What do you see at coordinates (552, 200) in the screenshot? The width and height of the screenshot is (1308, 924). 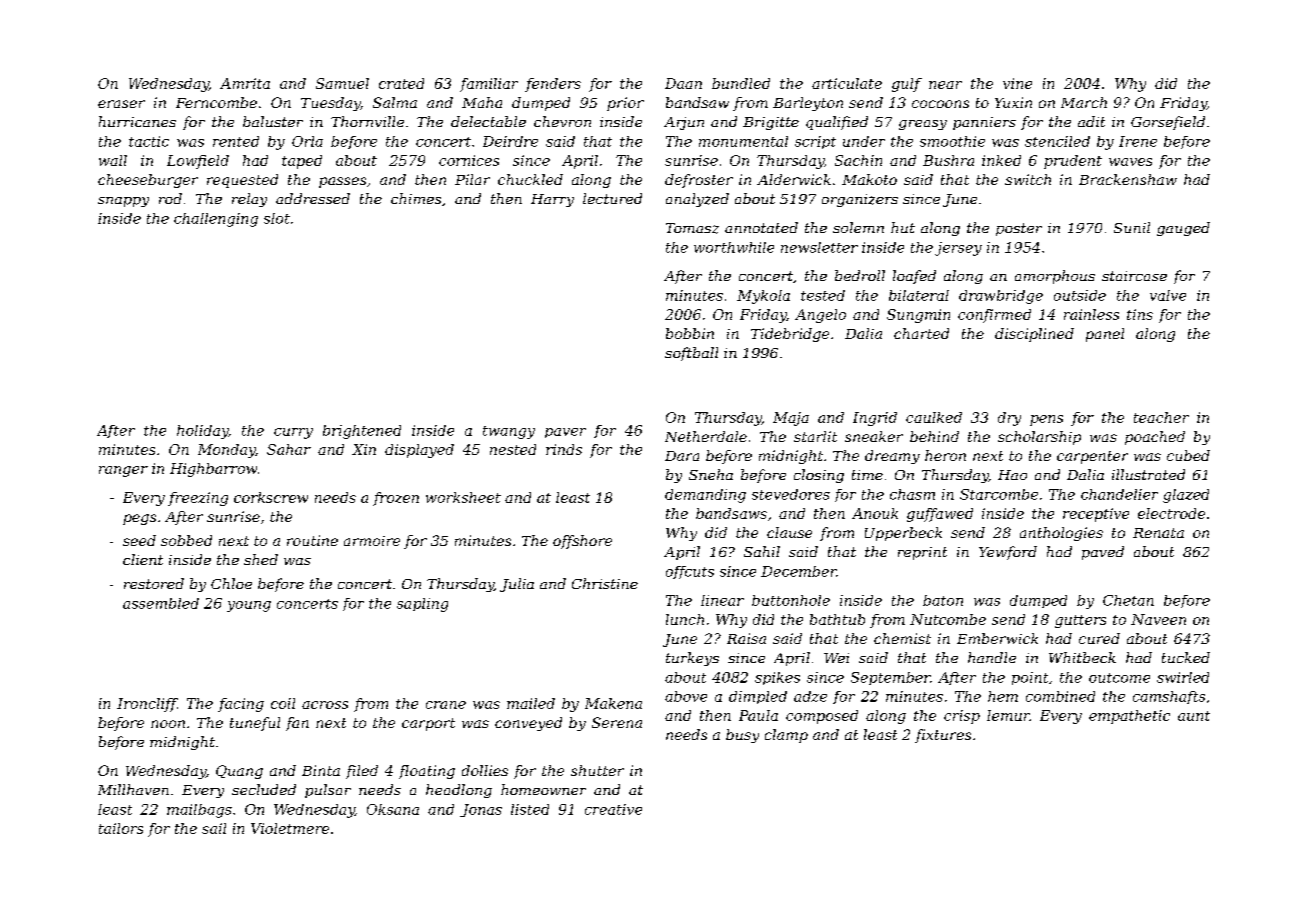 I see `Harry` at bounding box center [552, 200].
